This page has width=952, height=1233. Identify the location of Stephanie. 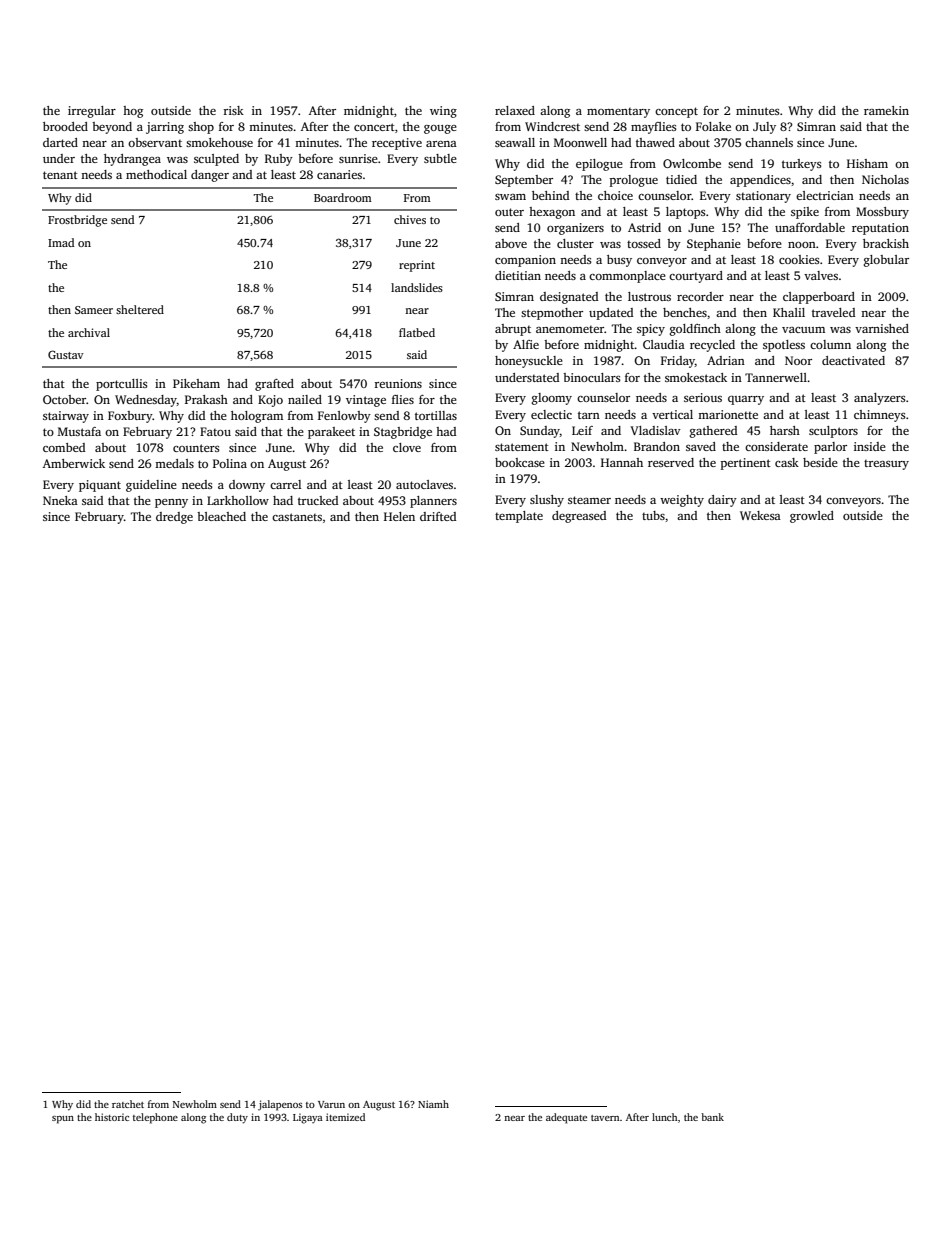
(714, 245).
